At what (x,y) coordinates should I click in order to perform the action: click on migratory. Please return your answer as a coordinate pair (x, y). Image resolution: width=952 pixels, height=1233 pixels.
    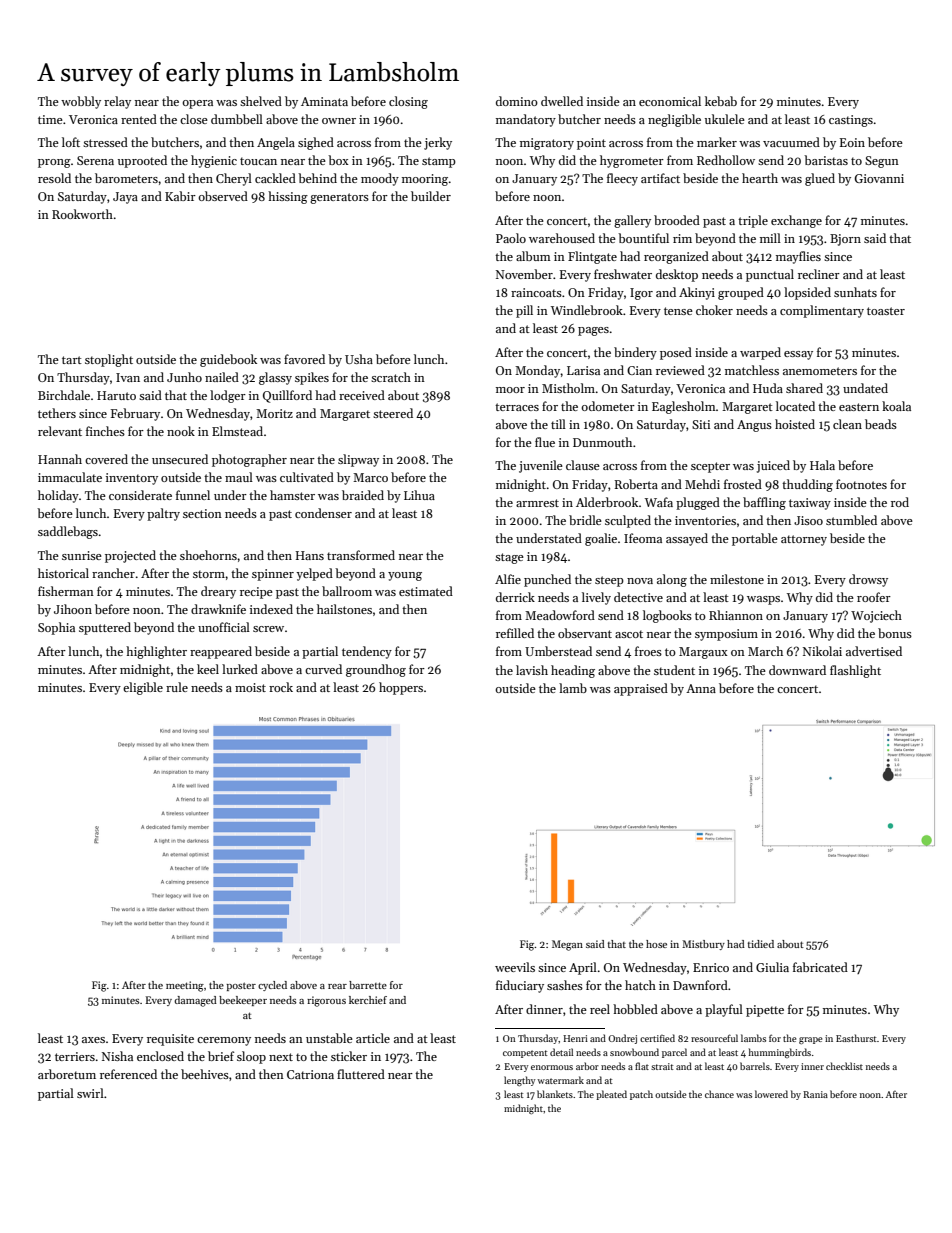
    Looking at the image, I should click on (547, 144).
